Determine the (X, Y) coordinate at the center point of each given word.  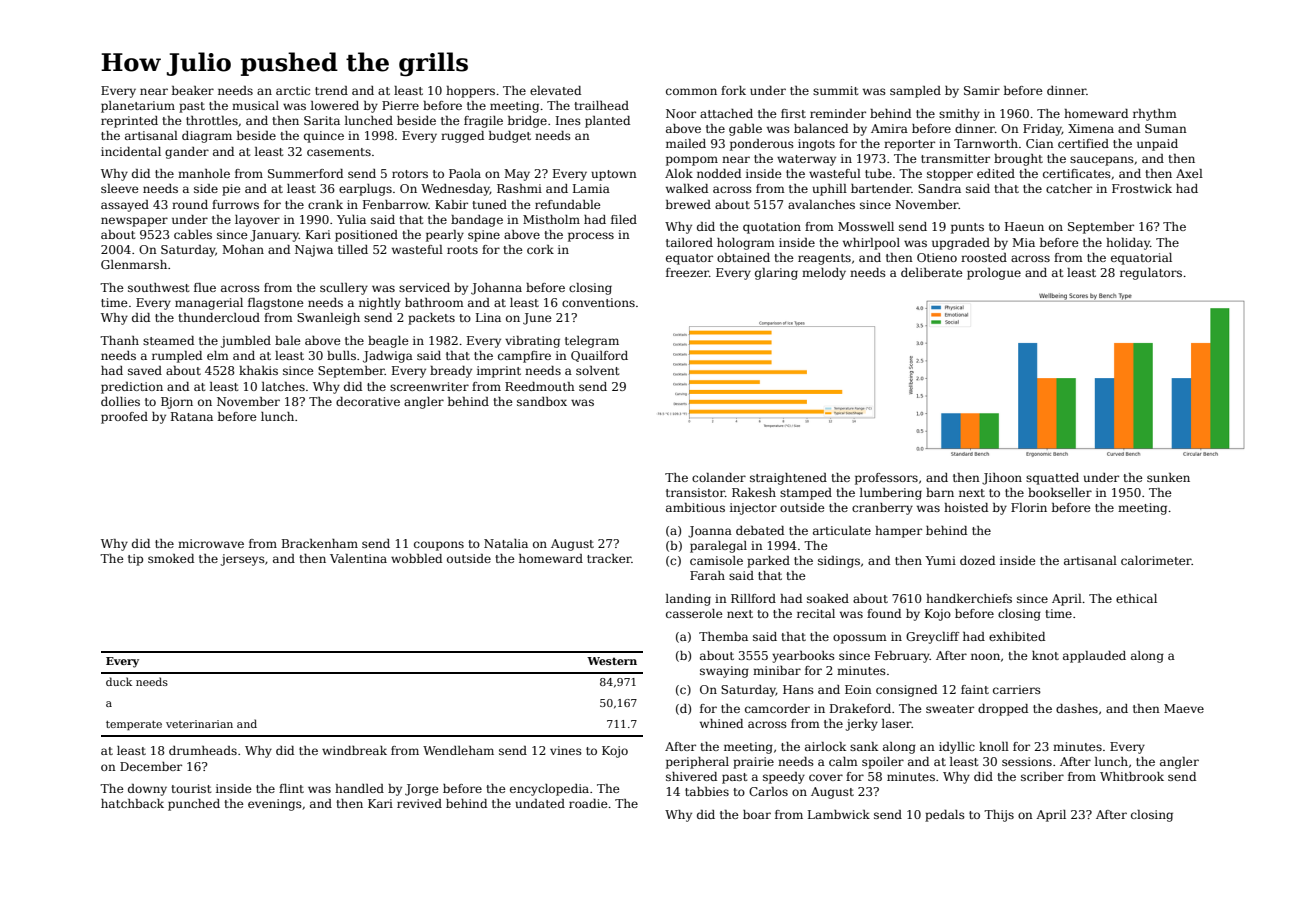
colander (719, 477)
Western (612, 661)
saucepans (1102, 161)
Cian (1040, 143)
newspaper (134, 222)
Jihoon (1002, 479)
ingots (816, 145)
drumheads (203, 750)
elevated (555, 90)
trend (331, 90)
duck (119, 681)
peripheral (697, 763)
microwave (211, 543)
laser (897, 723)
